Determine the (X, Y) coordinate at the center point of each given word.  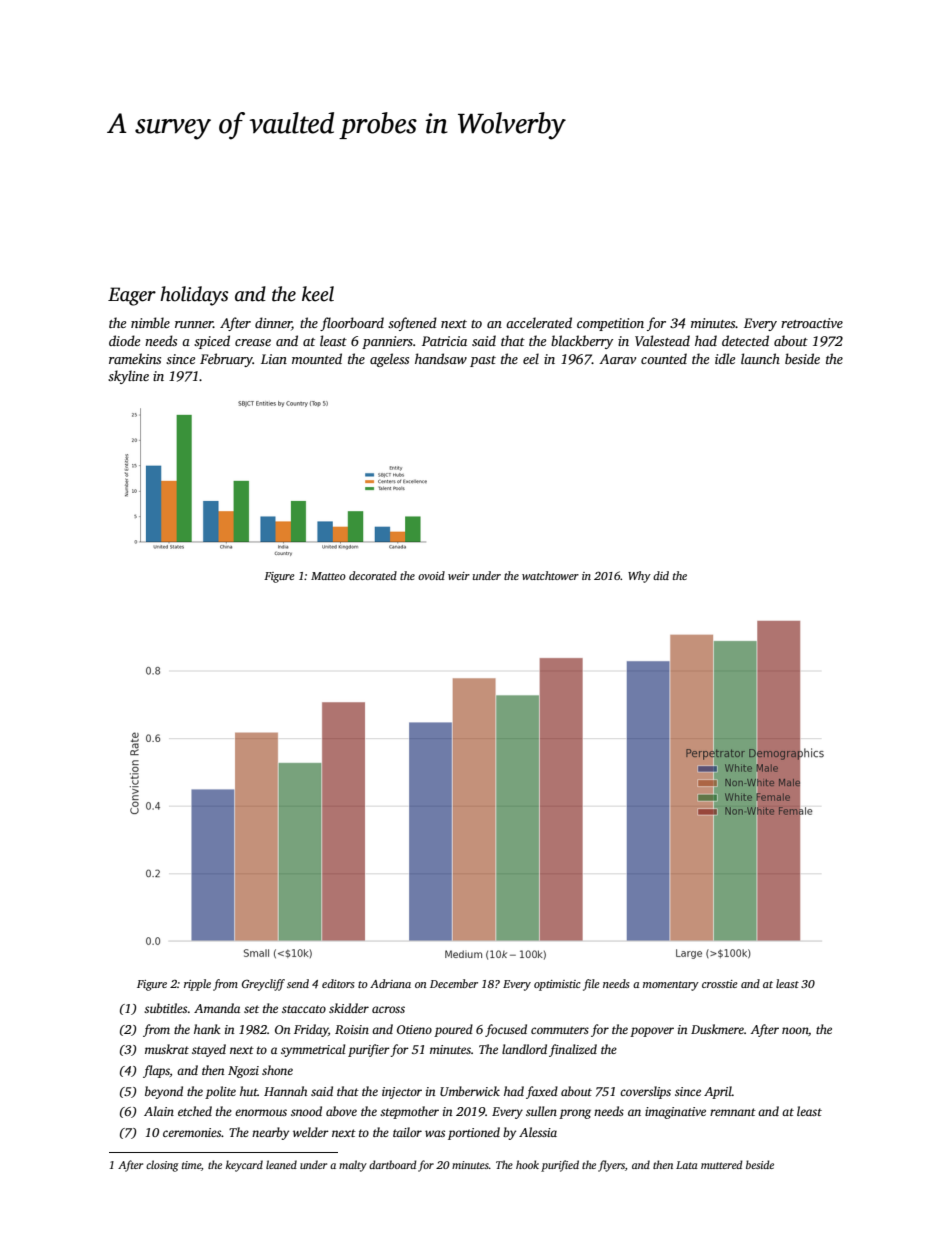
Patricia (444, 341)
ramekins (135, 358)
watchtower (550, 575)
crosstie (720, 984)
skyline (128, 377)
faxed (542, 1092)
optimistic (557, 985)
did (661, 575)
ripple (197, 985)
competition (610, 324)
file (591, 985)
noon (795, 1031)
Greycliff (263, 985)
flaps (156, 1071)
